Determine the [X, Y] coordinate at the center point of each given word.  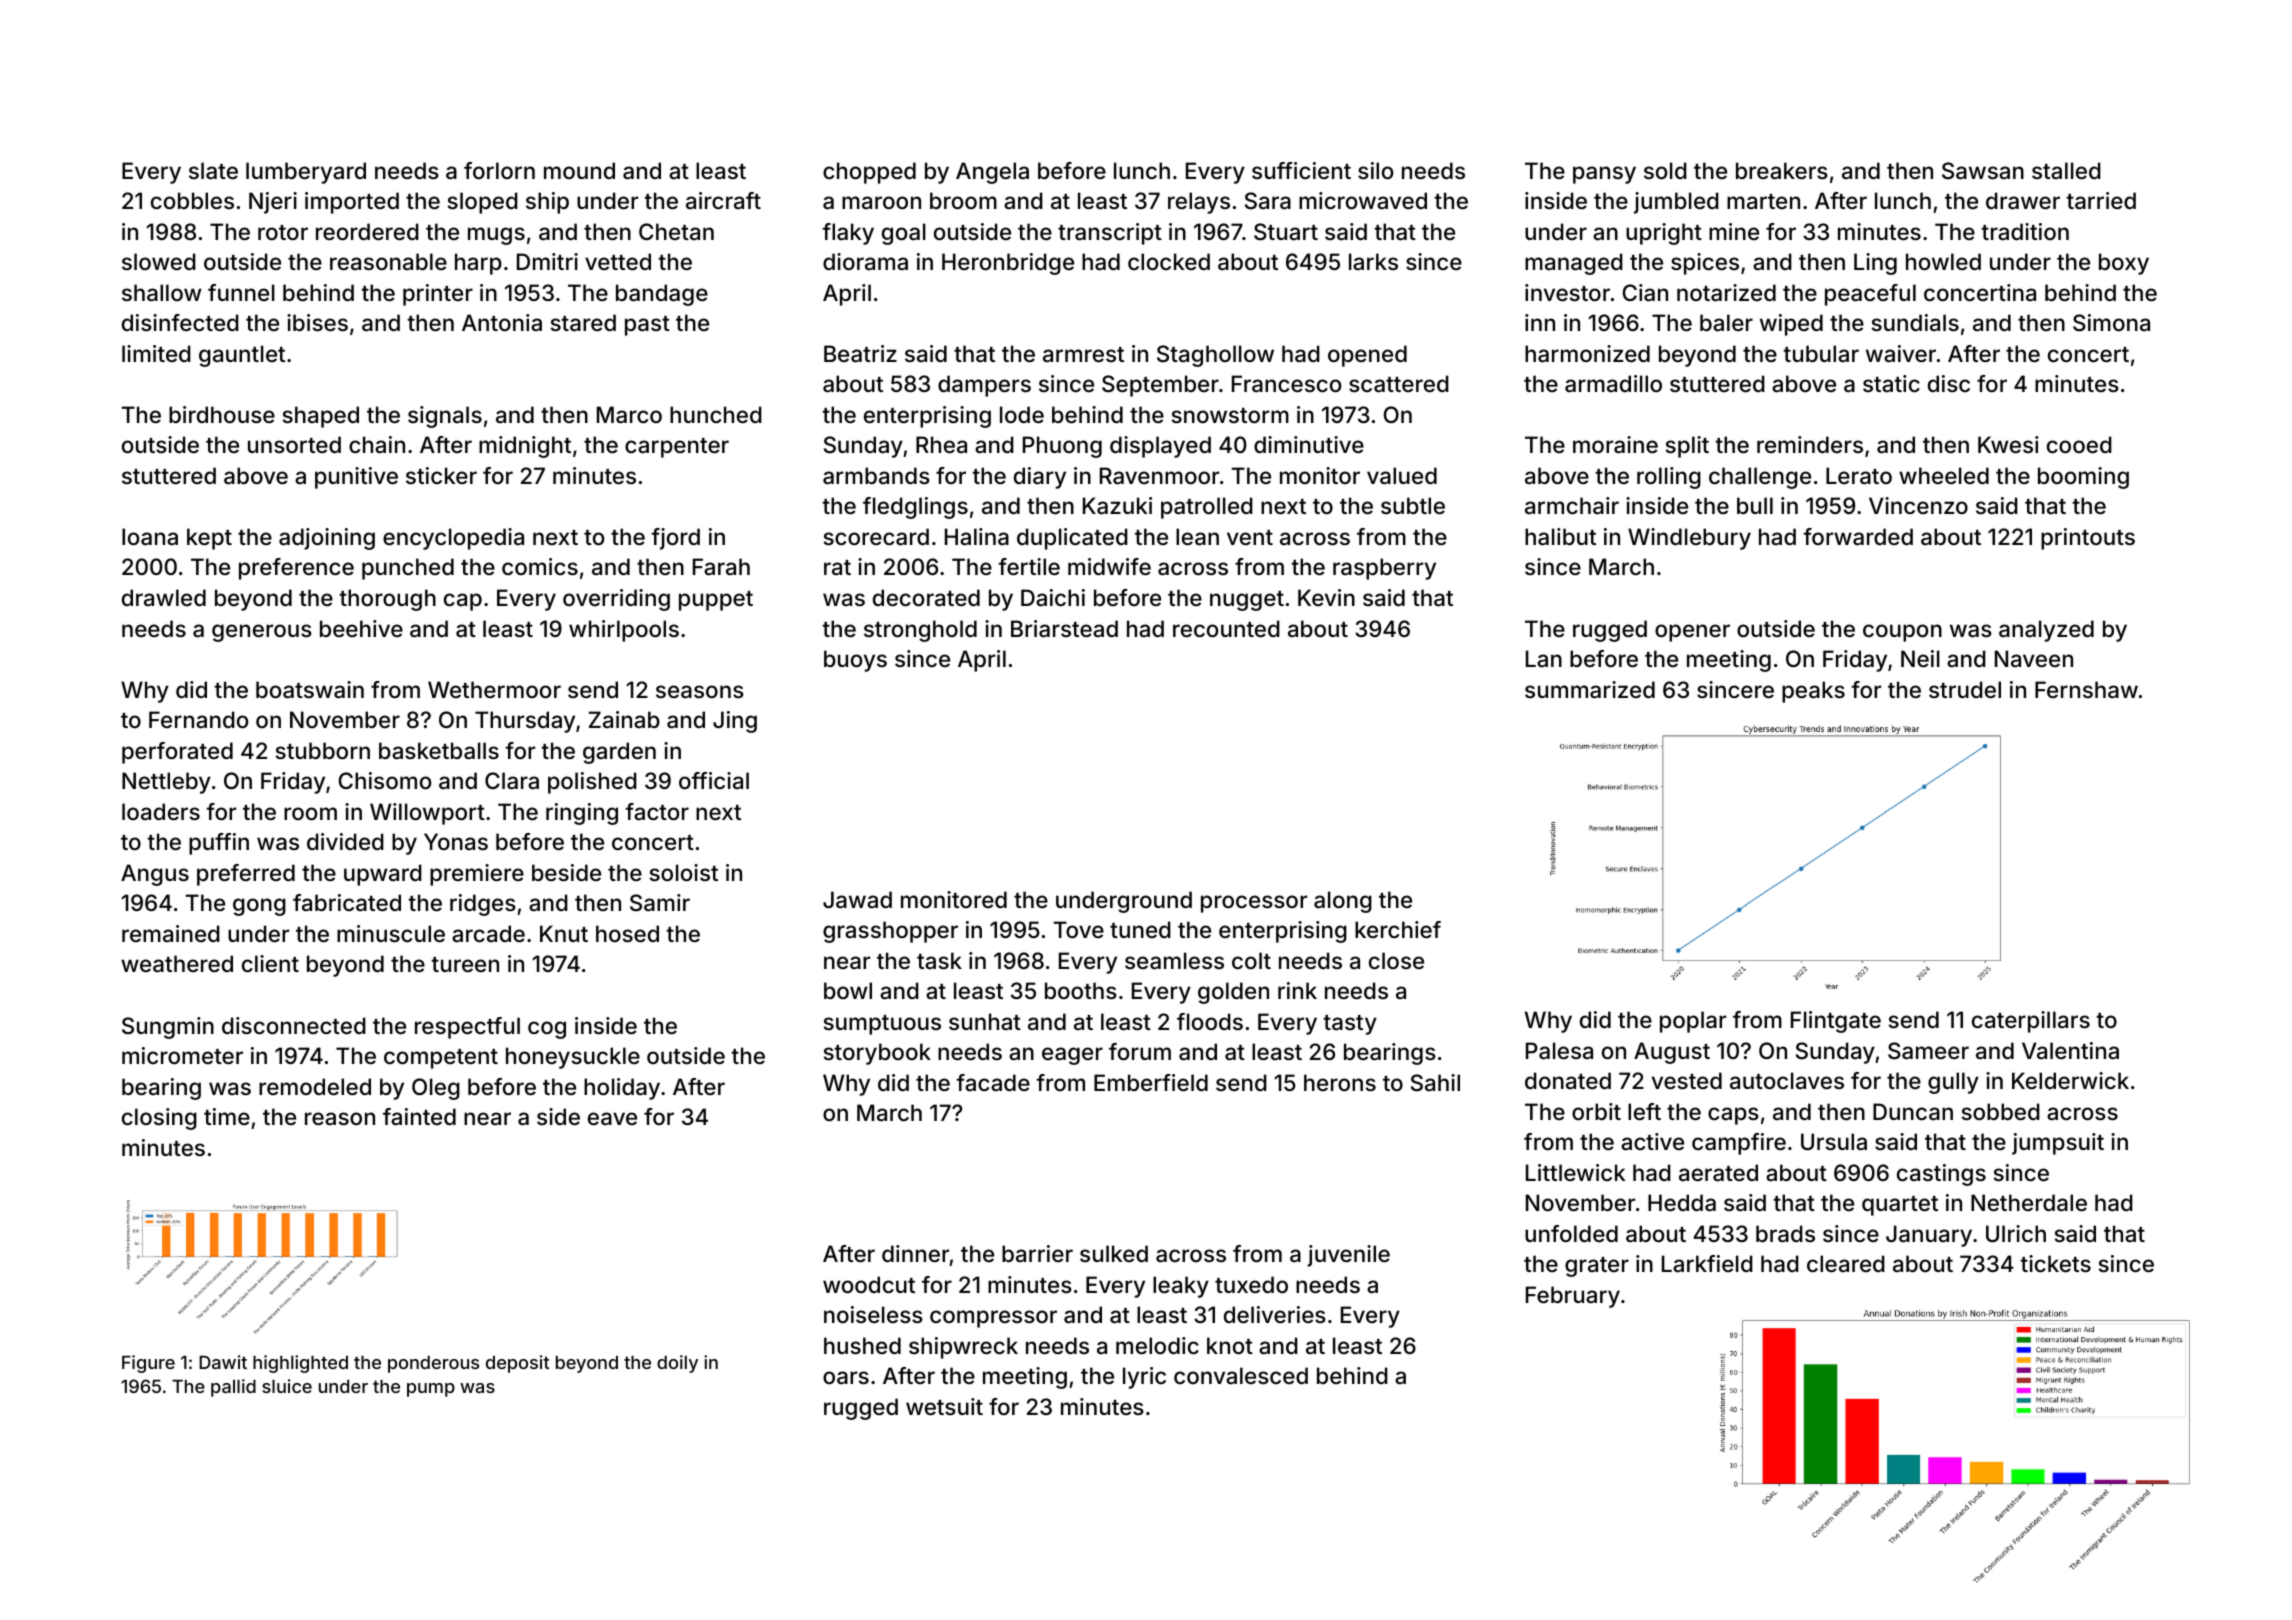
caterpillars [2031, 1022]
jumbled [1676, 203]
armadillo [1613, 384]
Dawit [223, 1362]
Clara [512, 781]
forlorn [499, 170]
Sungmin [168, 1028]
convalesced [1241, 1376]
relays [1199, 203]
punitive [356, 478]
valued [1402, 476]
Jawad [857, 900]
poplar [1693, 1022]
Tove [1078, 929]
